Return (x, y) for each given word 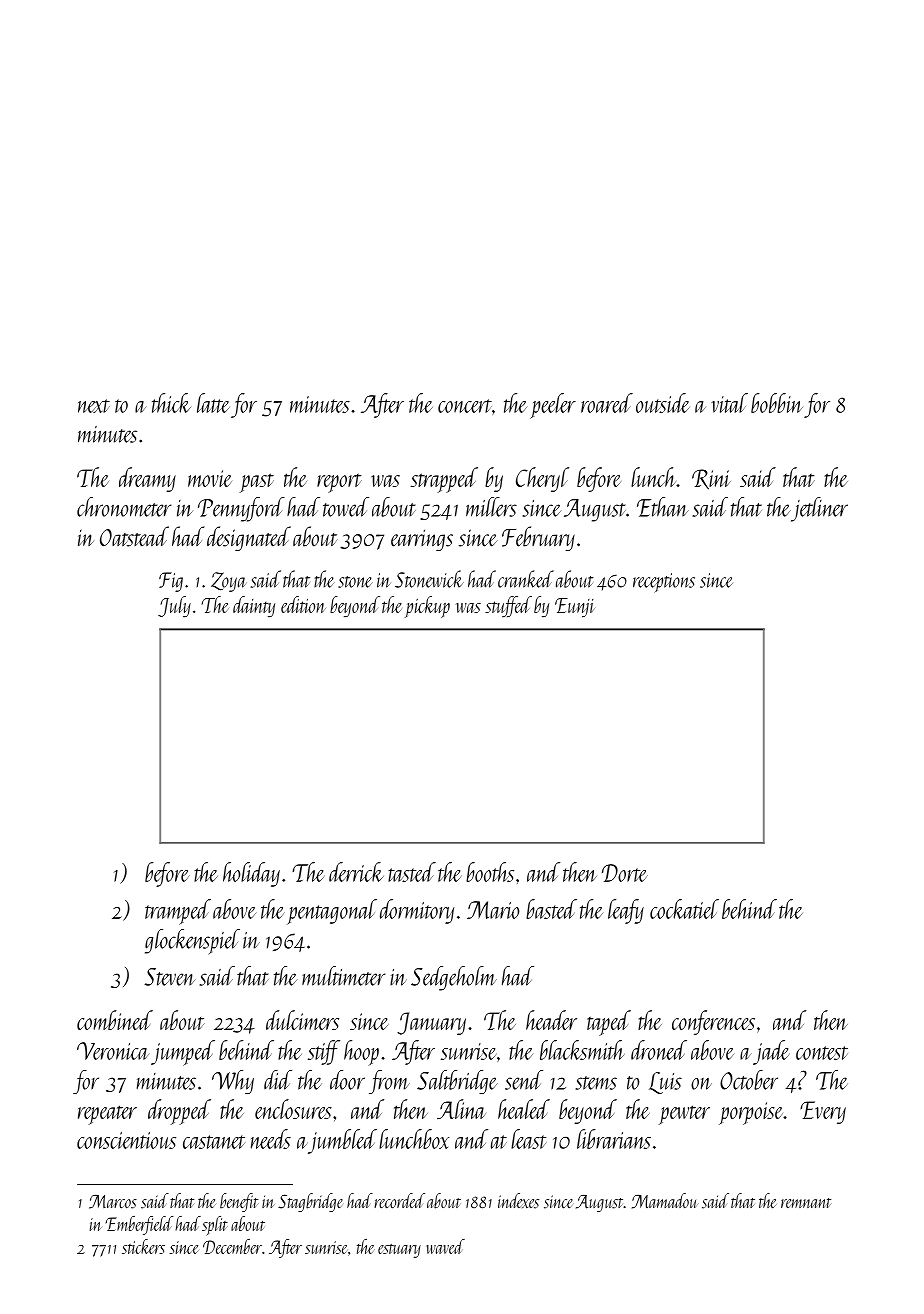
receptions (664, 583)
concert (465, 406)
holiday (251, 874)
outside (663, 403)
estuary (399, 1251)
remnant (806, 1203)
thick (171, 403)
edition (303, 604)
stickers (143, 1246)
